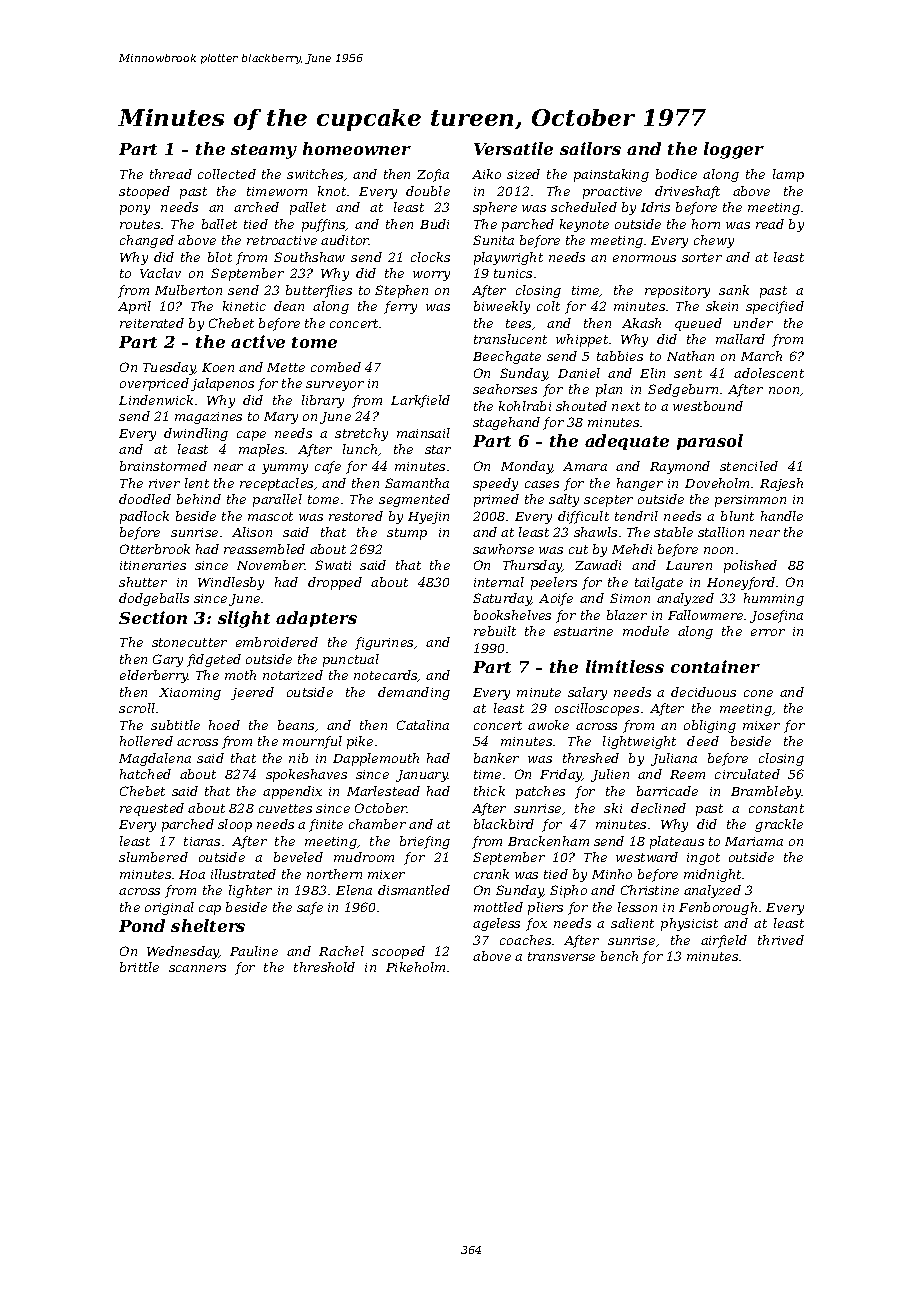 This screenshot has width=924, height=1308. What do you see at coordinates (400, 307) in the screenshot?
I see `ferry` at bounding box center [400, 307].
